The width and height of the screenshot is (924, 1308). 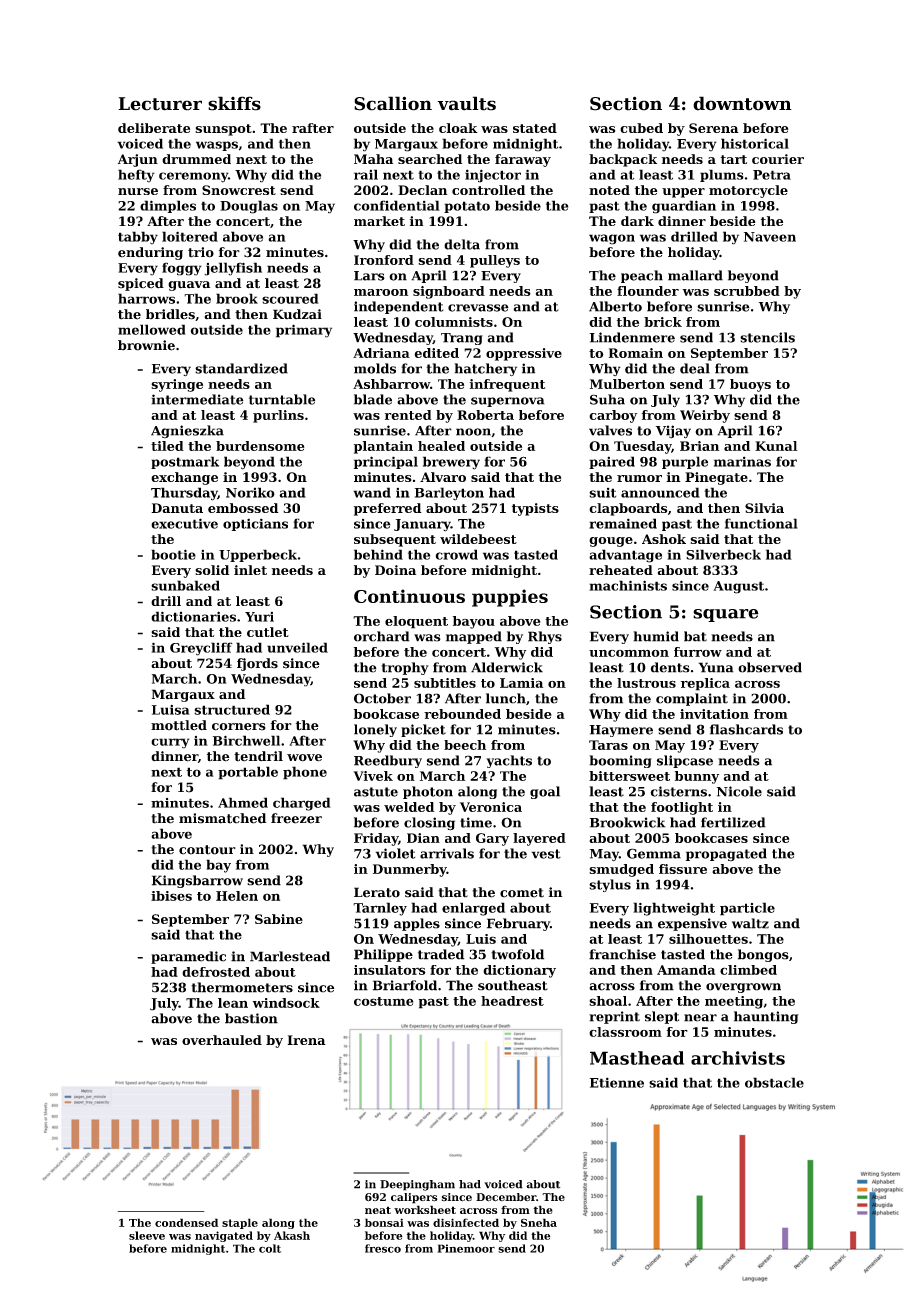 What do you see at coordinates (774, 1082) in the screenshot?
I see `obstacle` at bounding box center [774, 1082].
